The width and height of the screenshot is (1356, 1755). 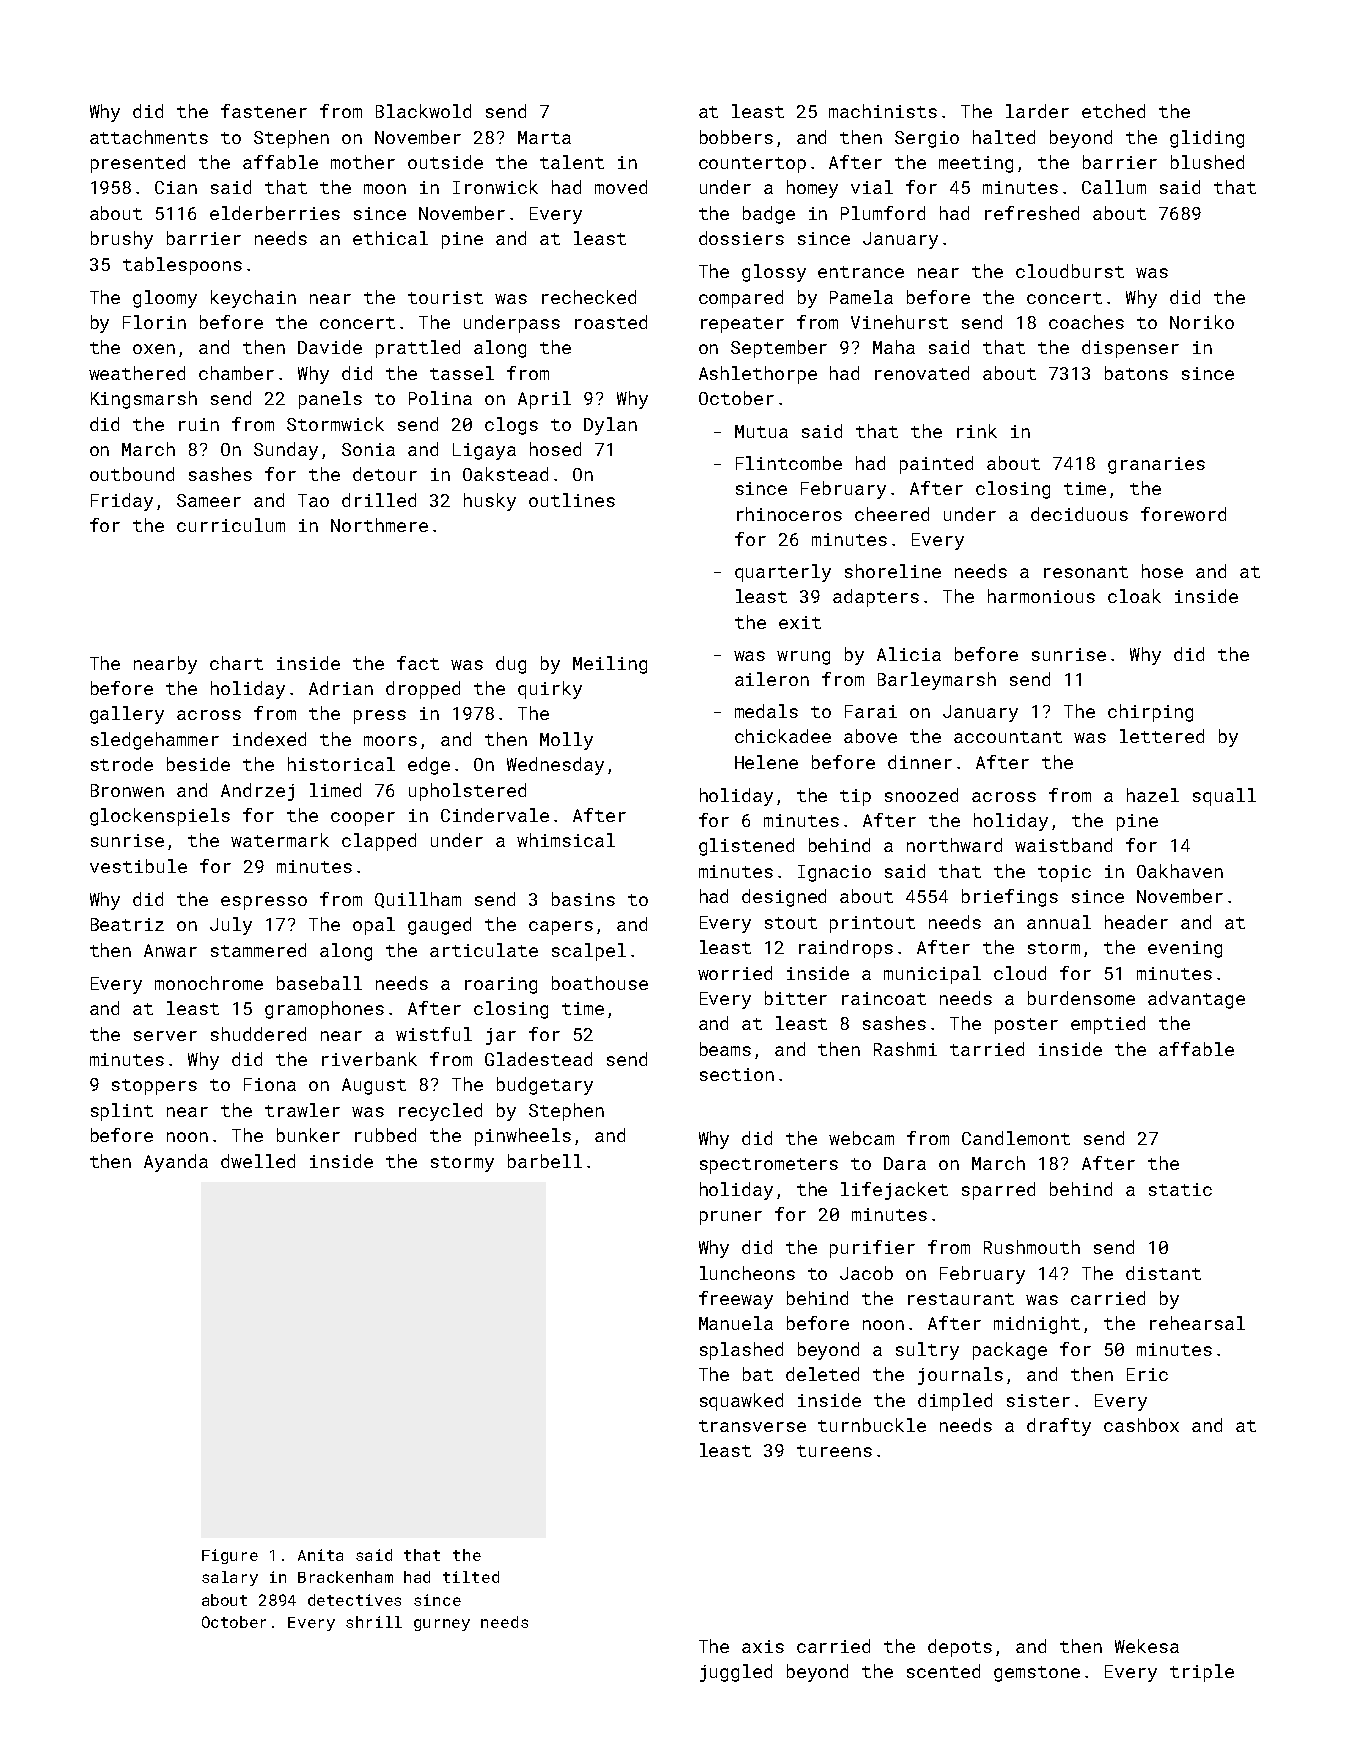 I want to click on Figure, so click(x=230, y=1556).
